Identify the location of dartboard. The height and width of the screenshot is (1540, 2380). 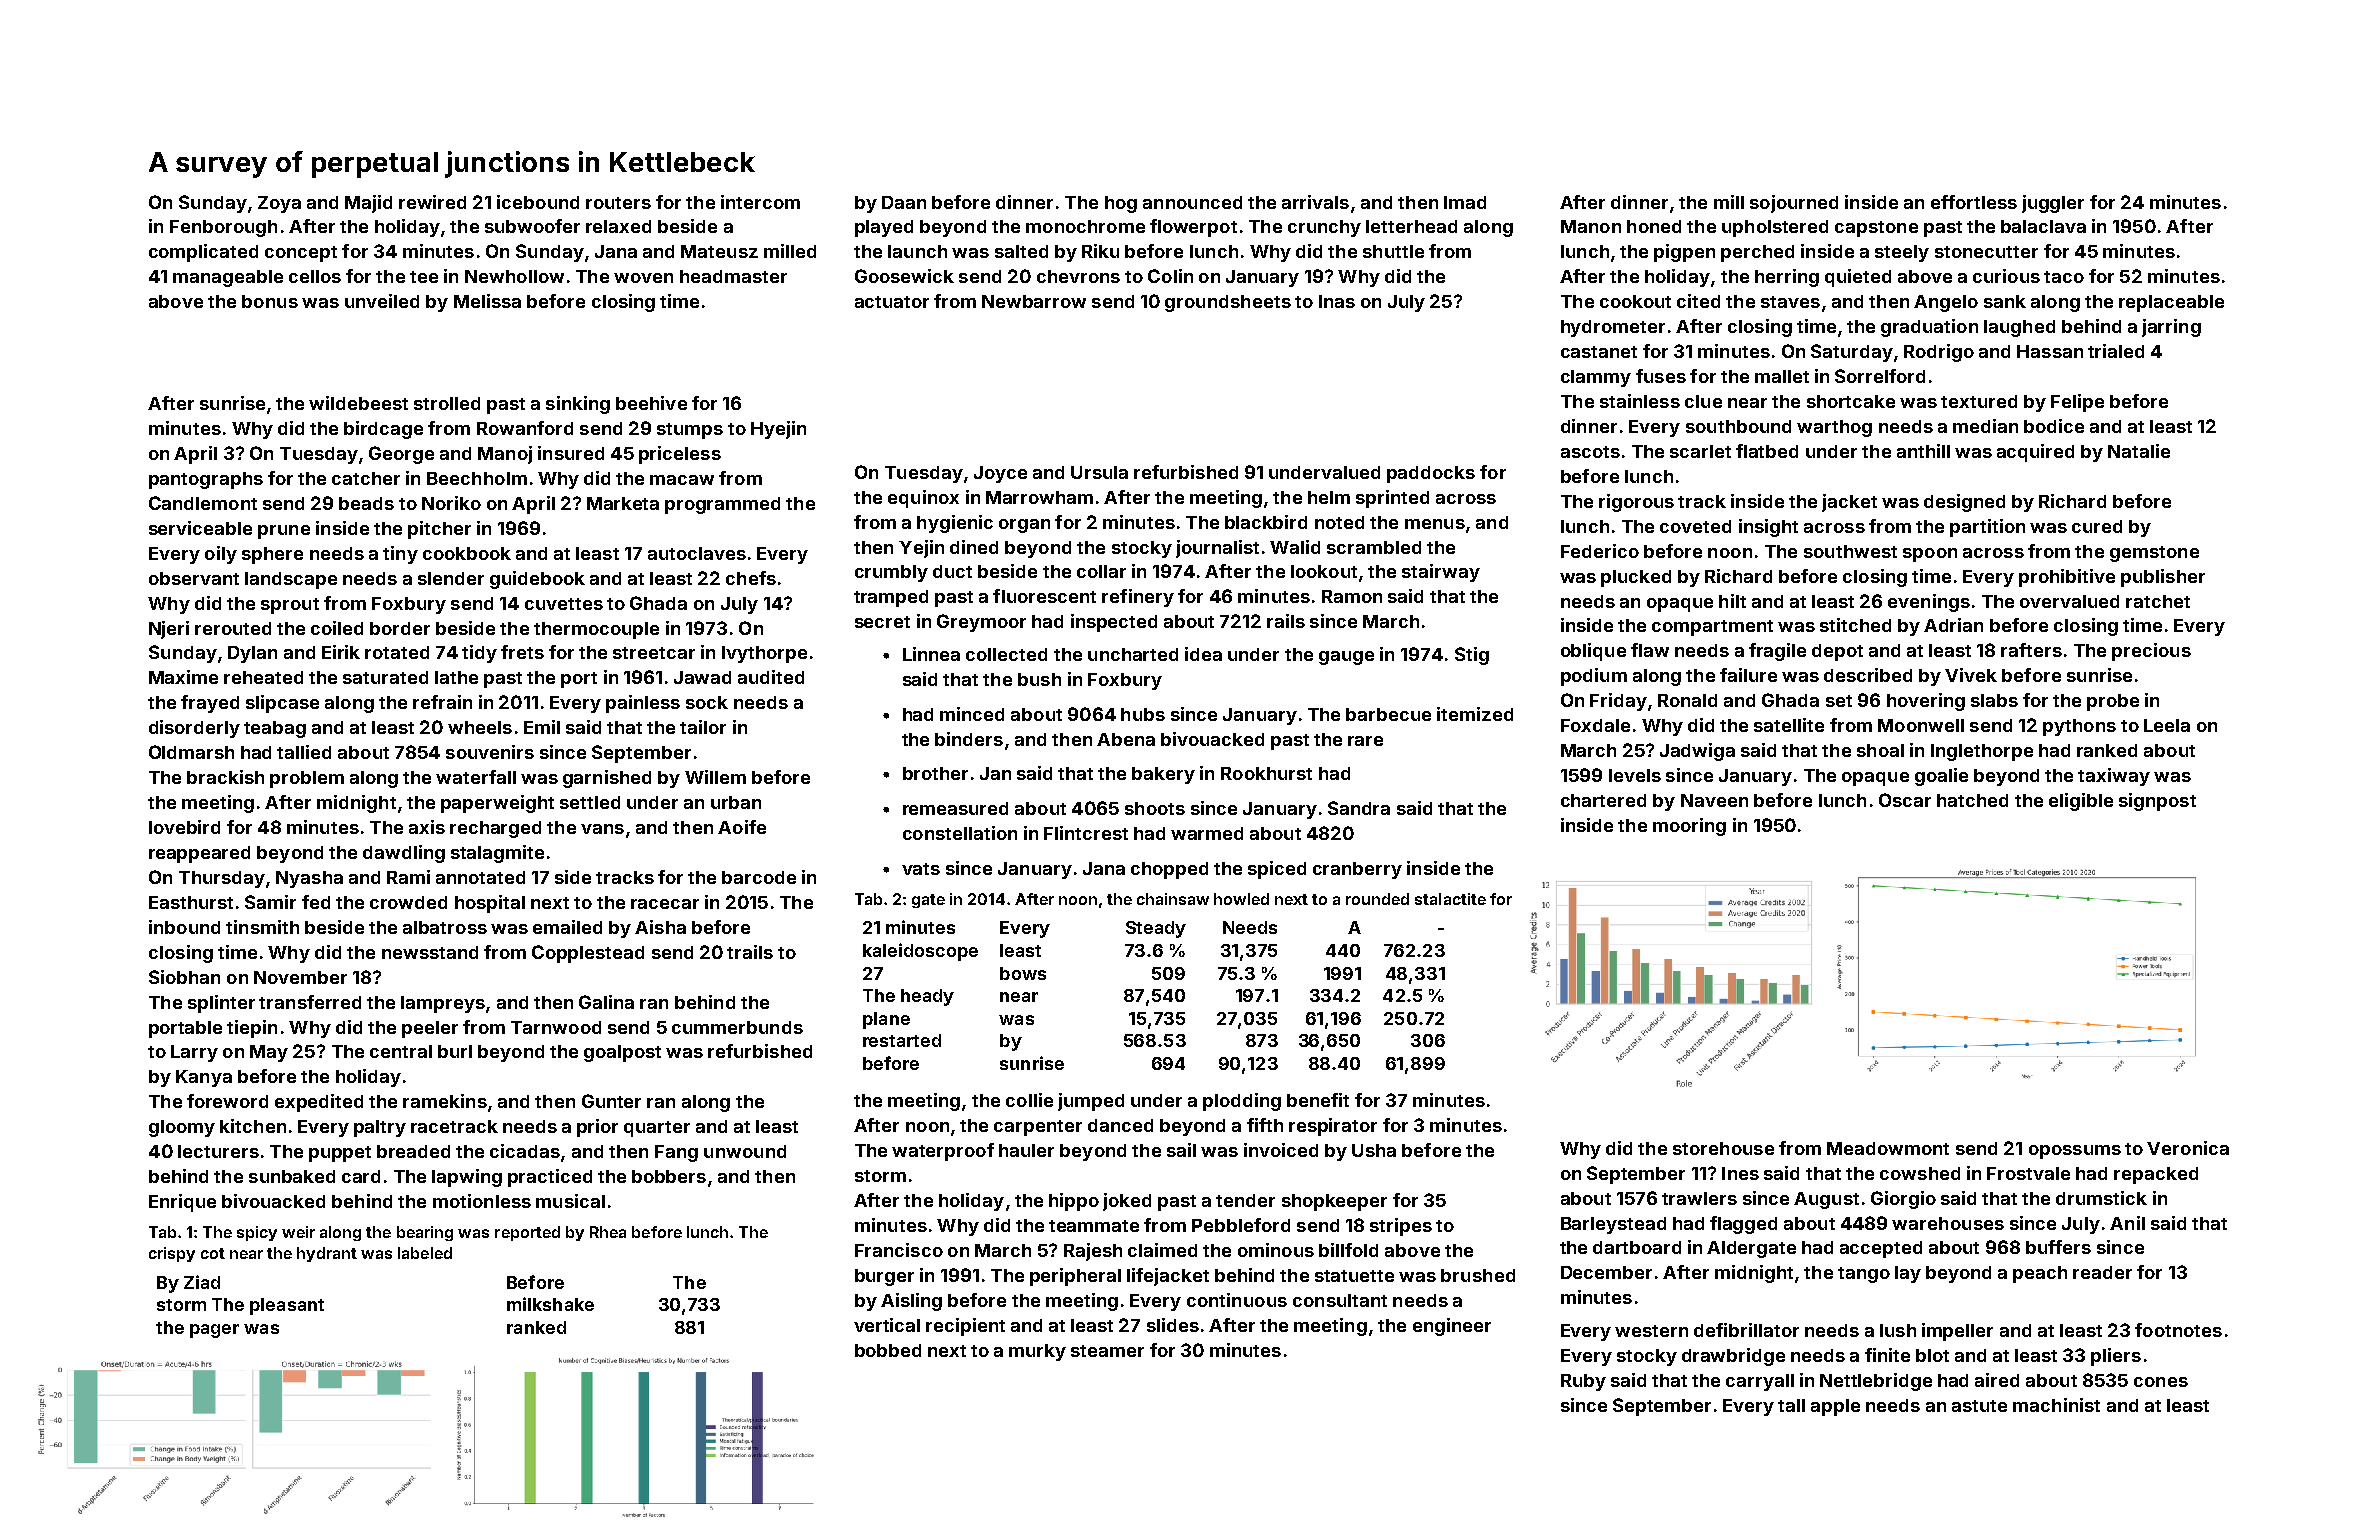
(1637, 1247).
